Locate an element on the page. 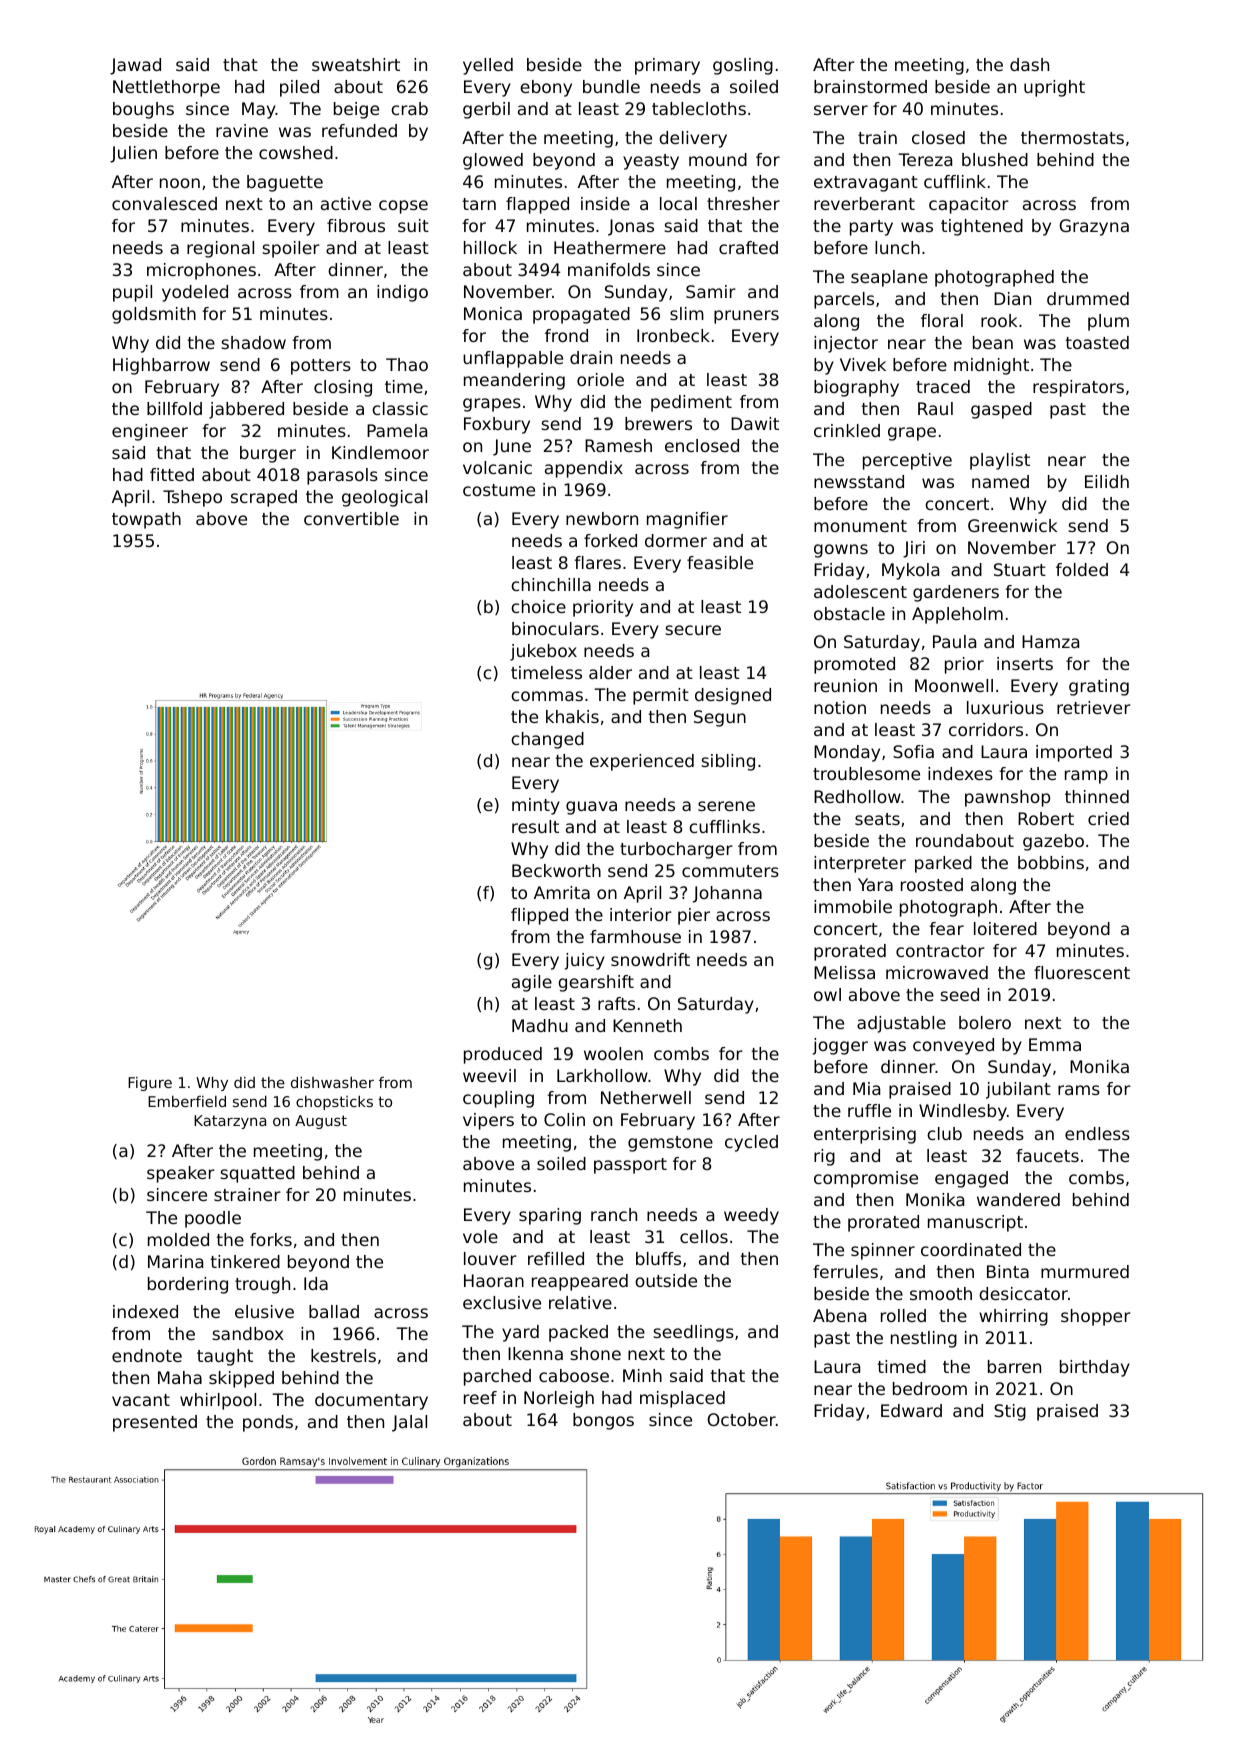 The image size is (1242, 1756). misplaced is located at coordinates (682, 1399).
